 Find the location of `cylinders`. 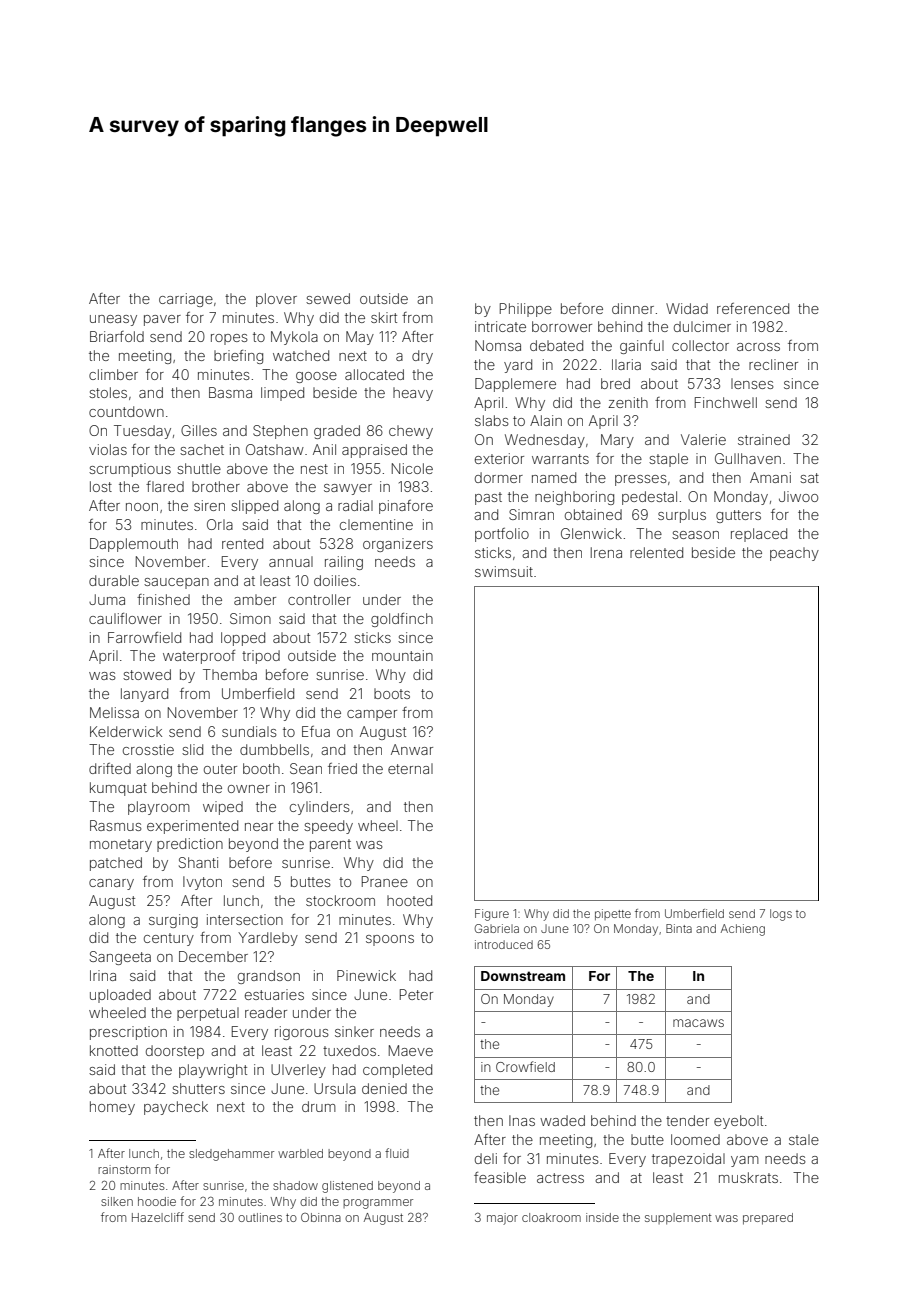

cylinders is located at coordinates (320, 808).
